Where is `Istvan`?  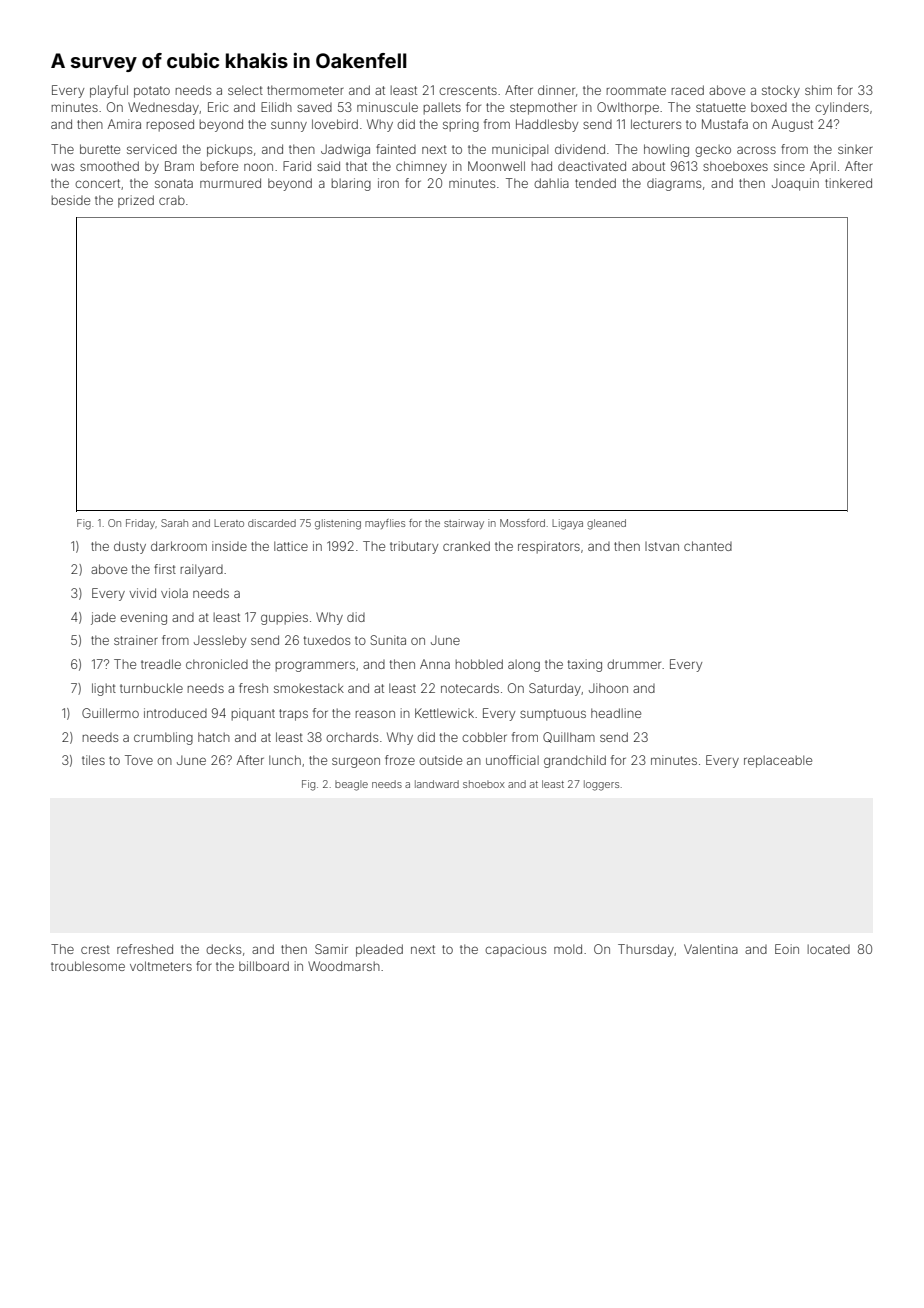 Istvan is located at coordinates (662, 546).
